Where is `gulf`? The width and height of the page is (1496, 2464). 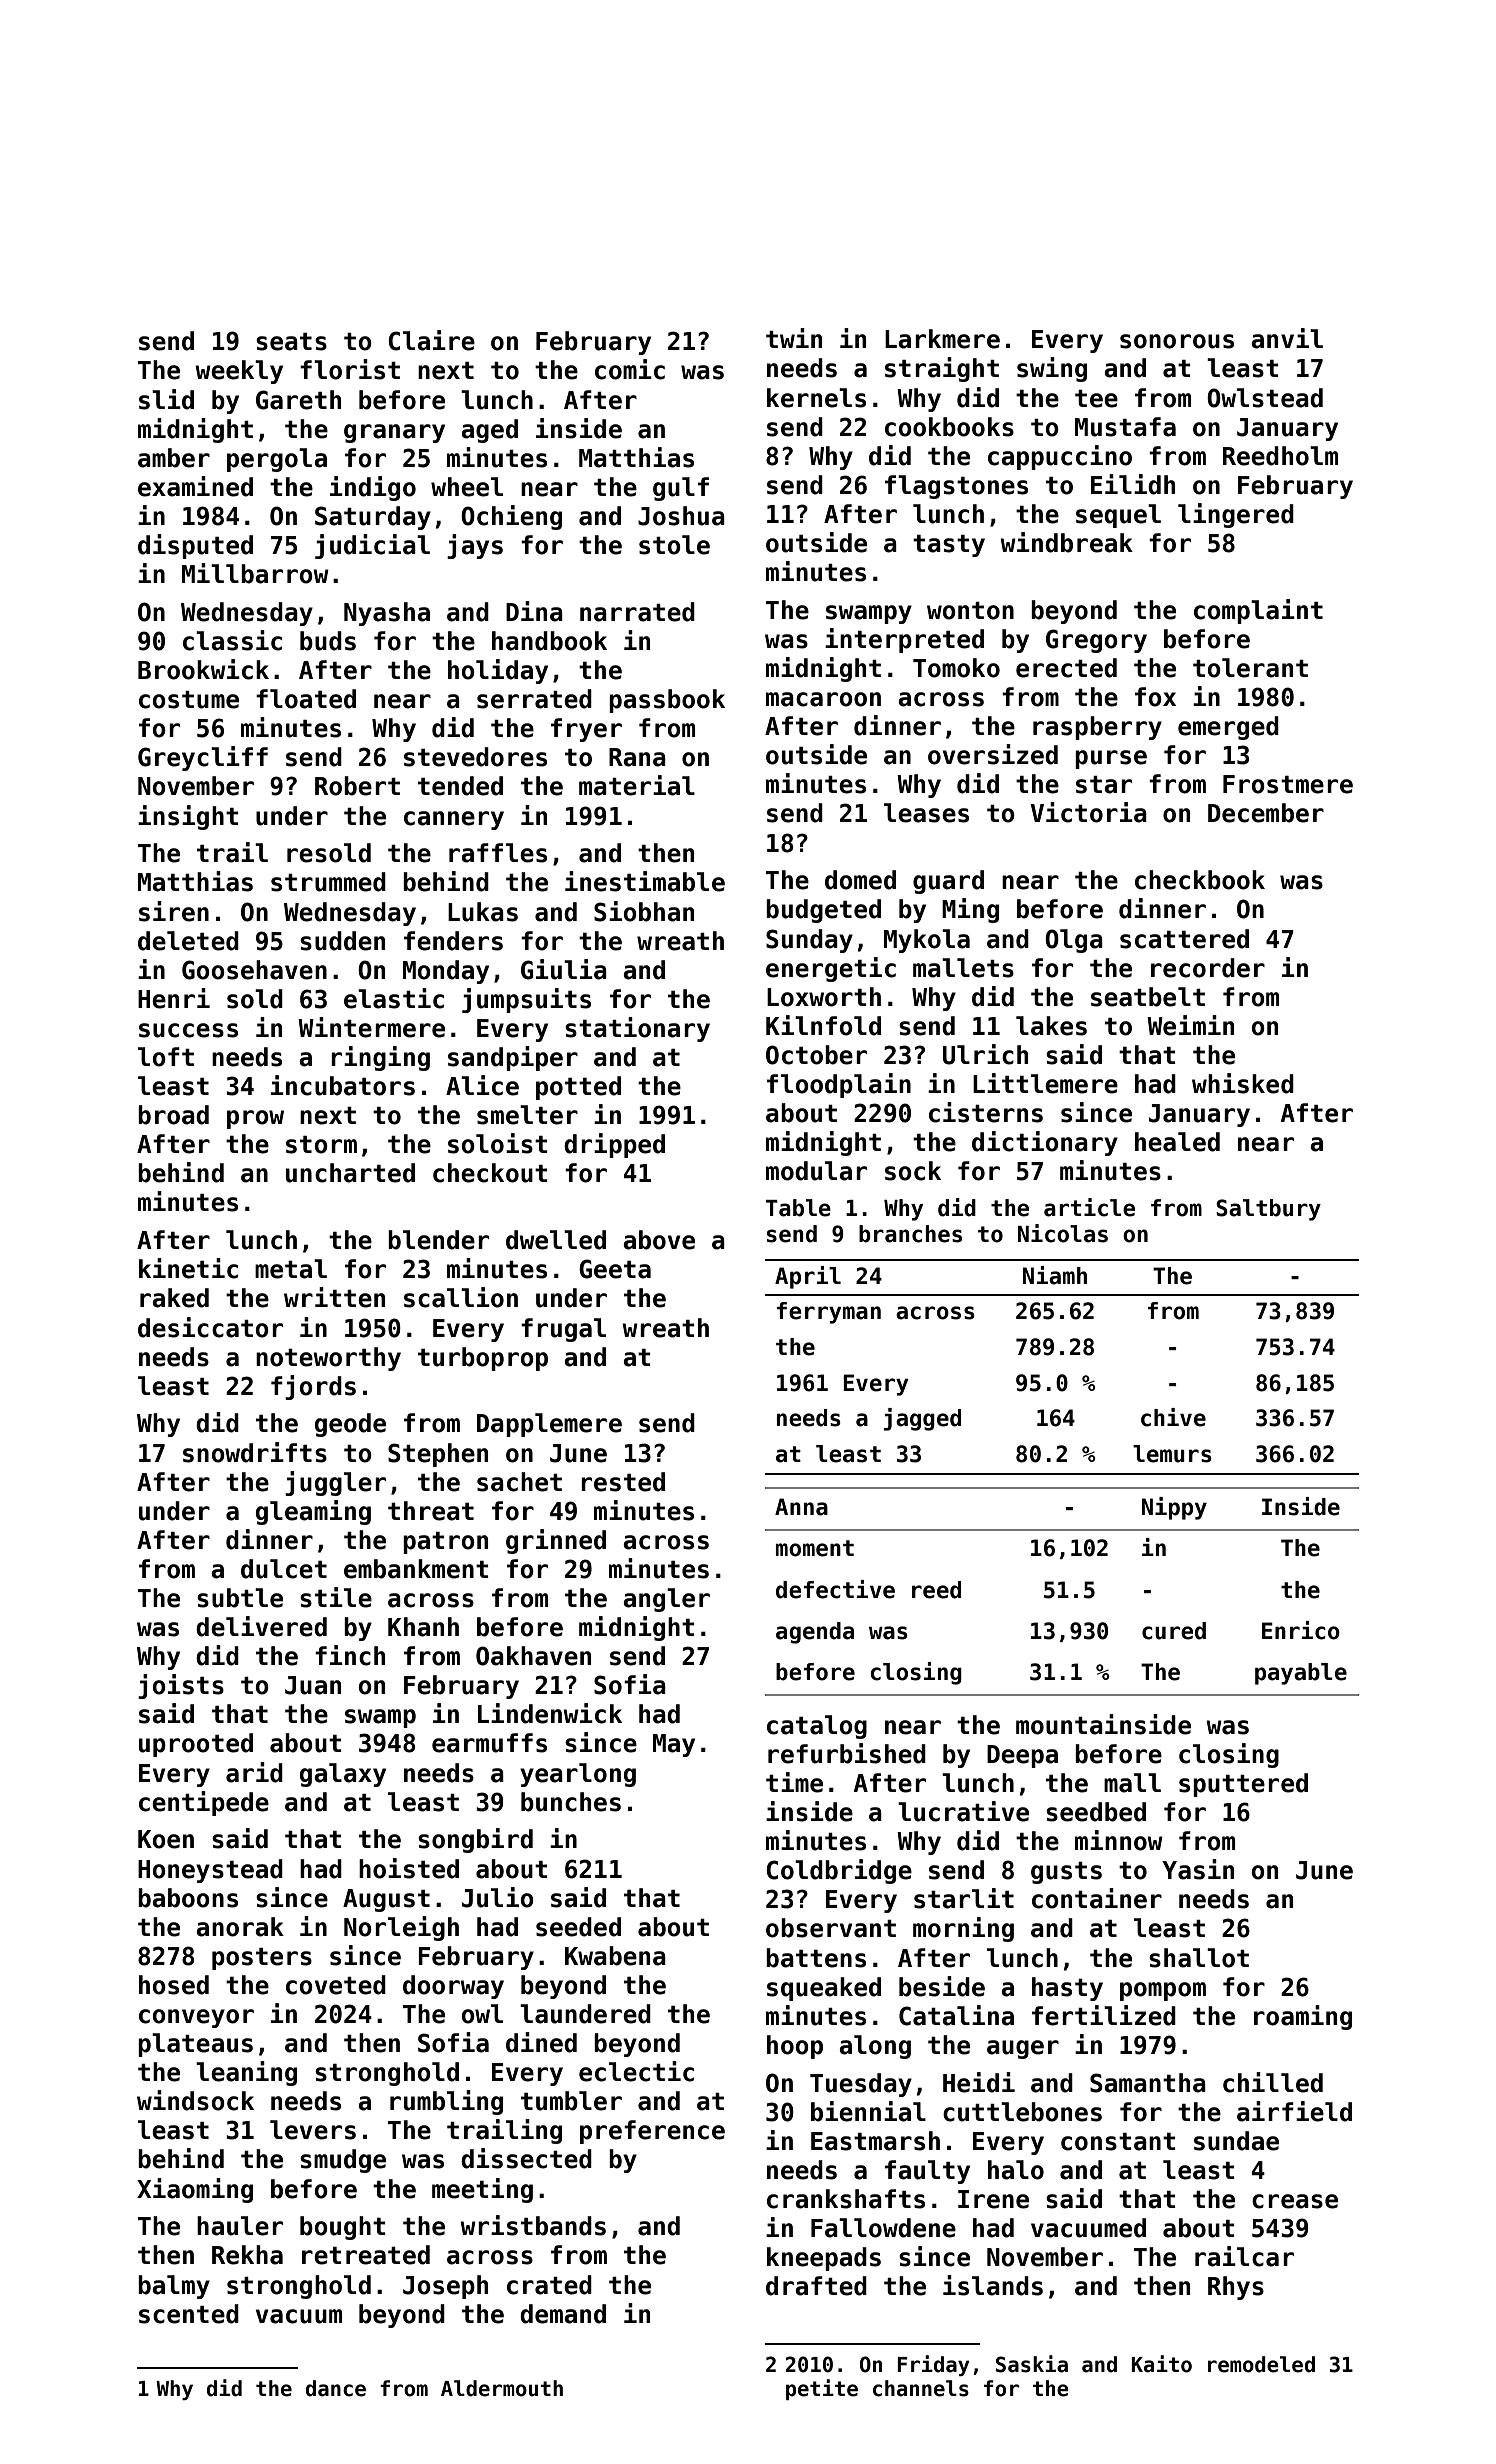
gulf is located at coordinates (681, 489).
